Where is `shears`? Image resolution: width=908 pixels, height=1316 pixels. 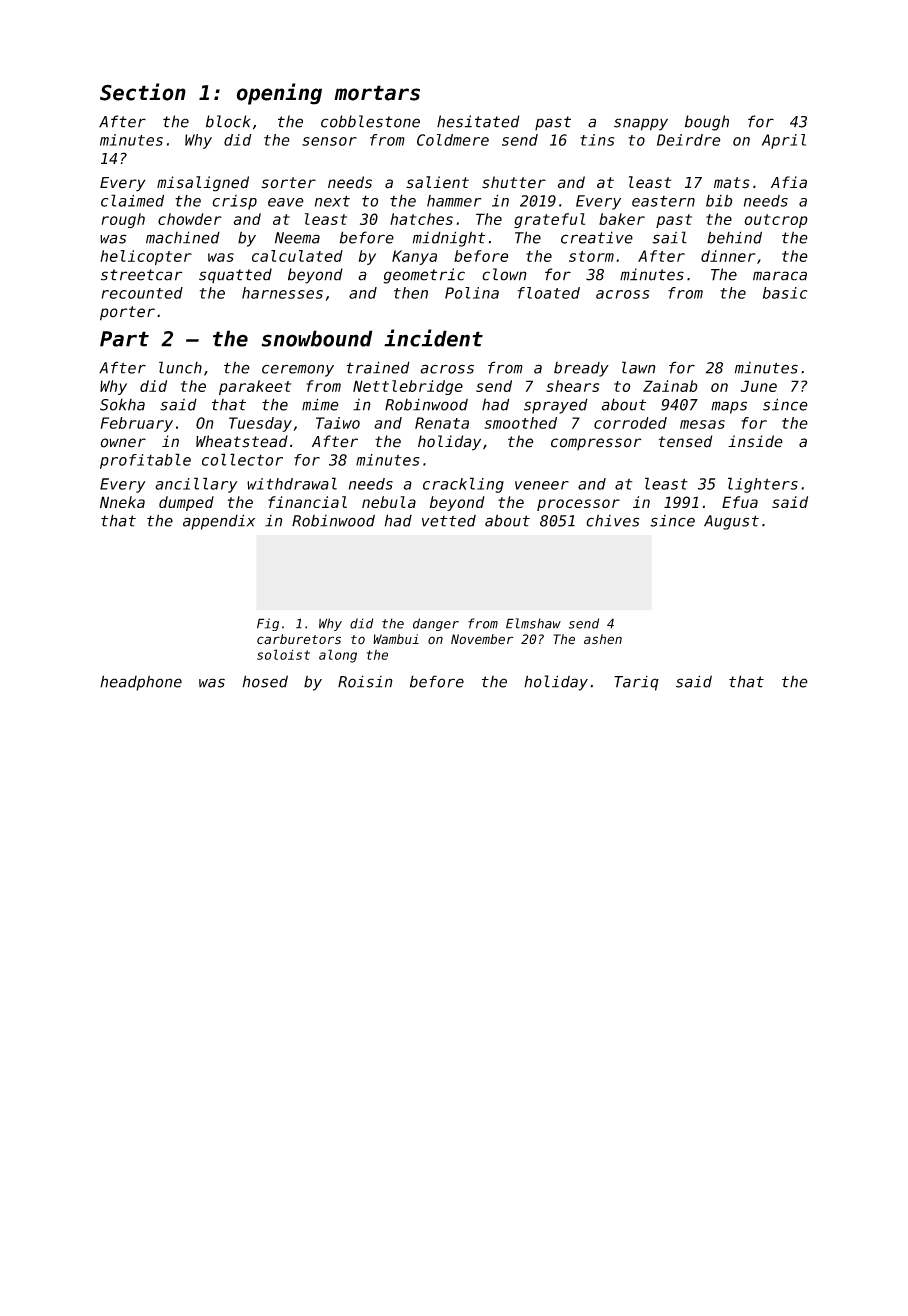
shears is located at coordinates (573, 386).
